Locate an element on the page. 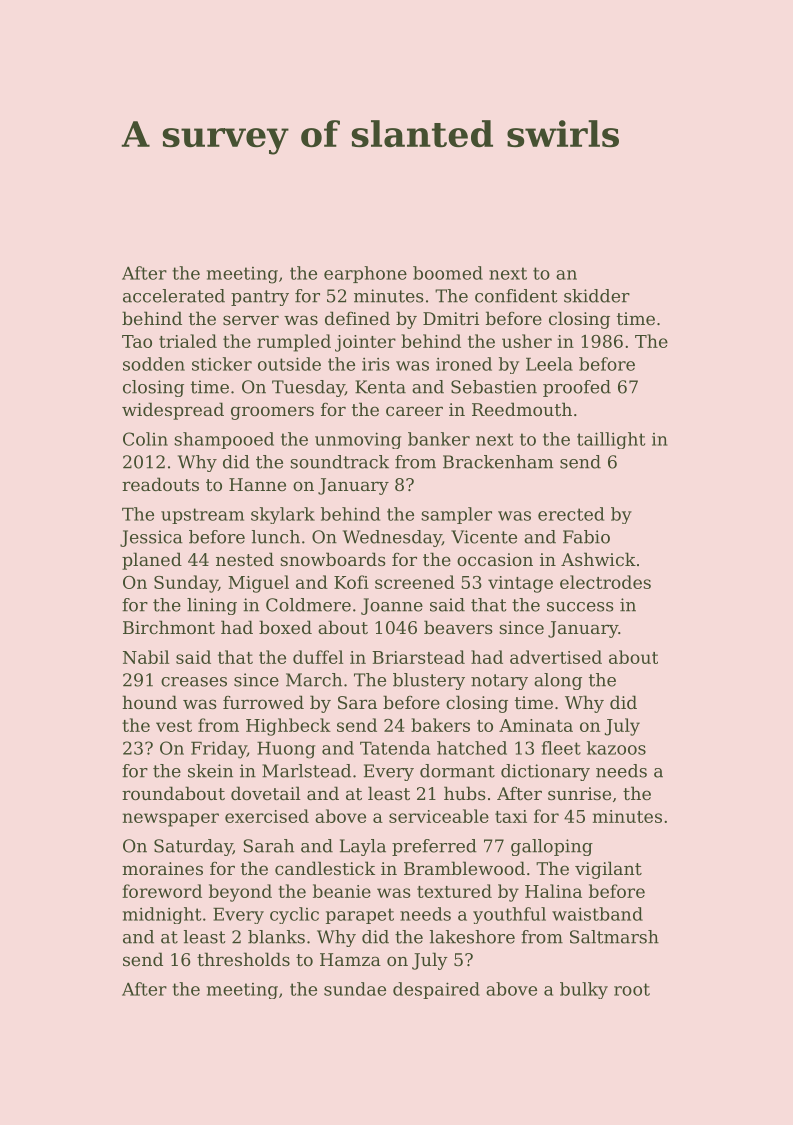  success is located at coordinates (580, 607).
